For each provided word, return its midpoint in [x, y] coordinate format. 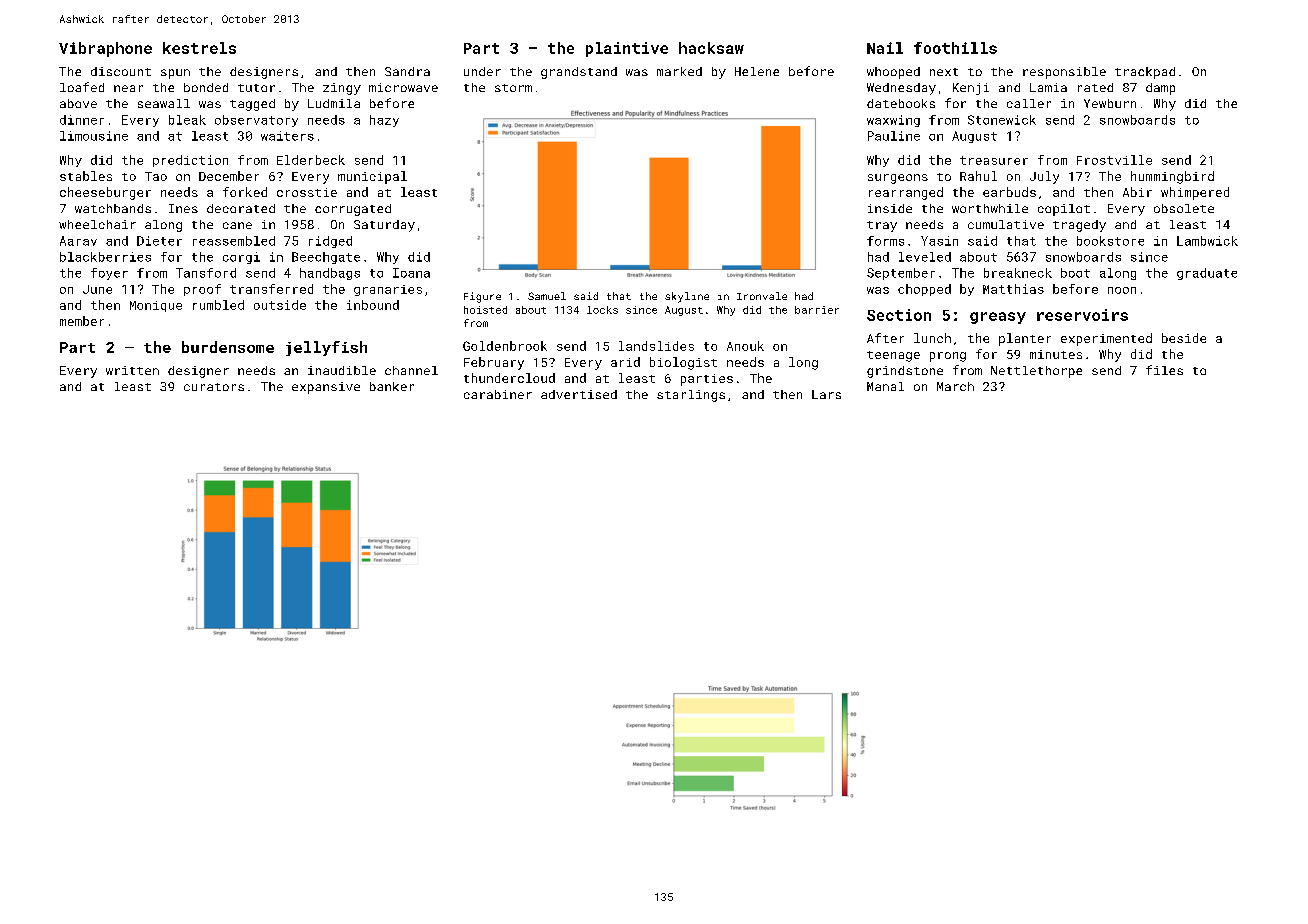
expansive [326, 388]
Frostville [1114, 160]
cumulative [1006, 224]
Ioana [411, 273]
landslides [656, 346]
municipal [372, 177]
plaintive [627, 49]
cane [237, 225]
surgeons [898, 179]
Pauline [894, 136]
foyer [109, 274]
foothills [955, 48]
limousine [94, 136]
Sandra [407, 71]
